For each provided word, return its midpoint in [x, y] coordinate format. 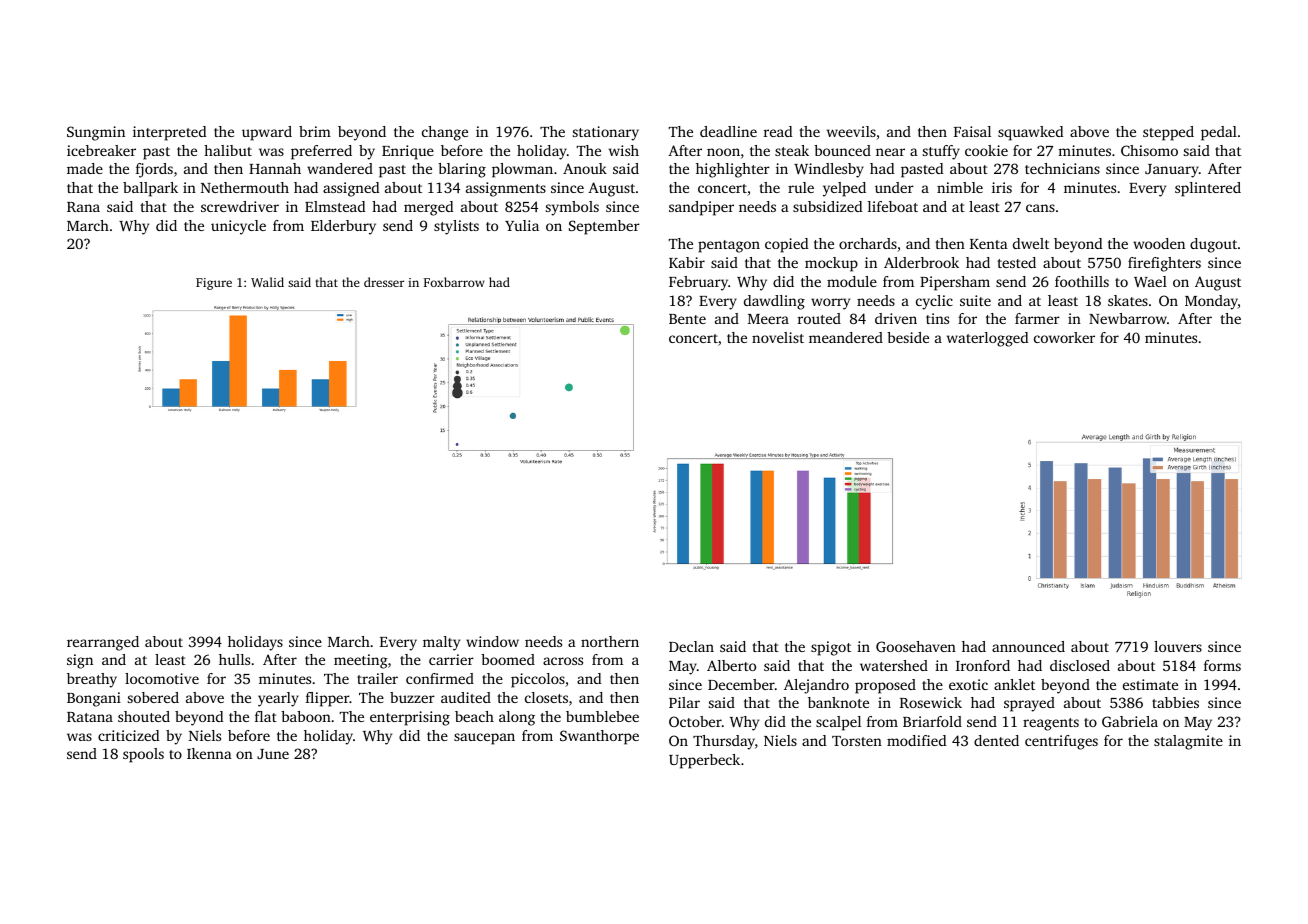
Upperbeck [704, 761]
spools [143, 755]
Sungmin [96, 133]
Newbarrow [1128, 318]
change [445, 133]
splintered [1208, 189]
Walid [267, 282]
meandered [846, 337]
